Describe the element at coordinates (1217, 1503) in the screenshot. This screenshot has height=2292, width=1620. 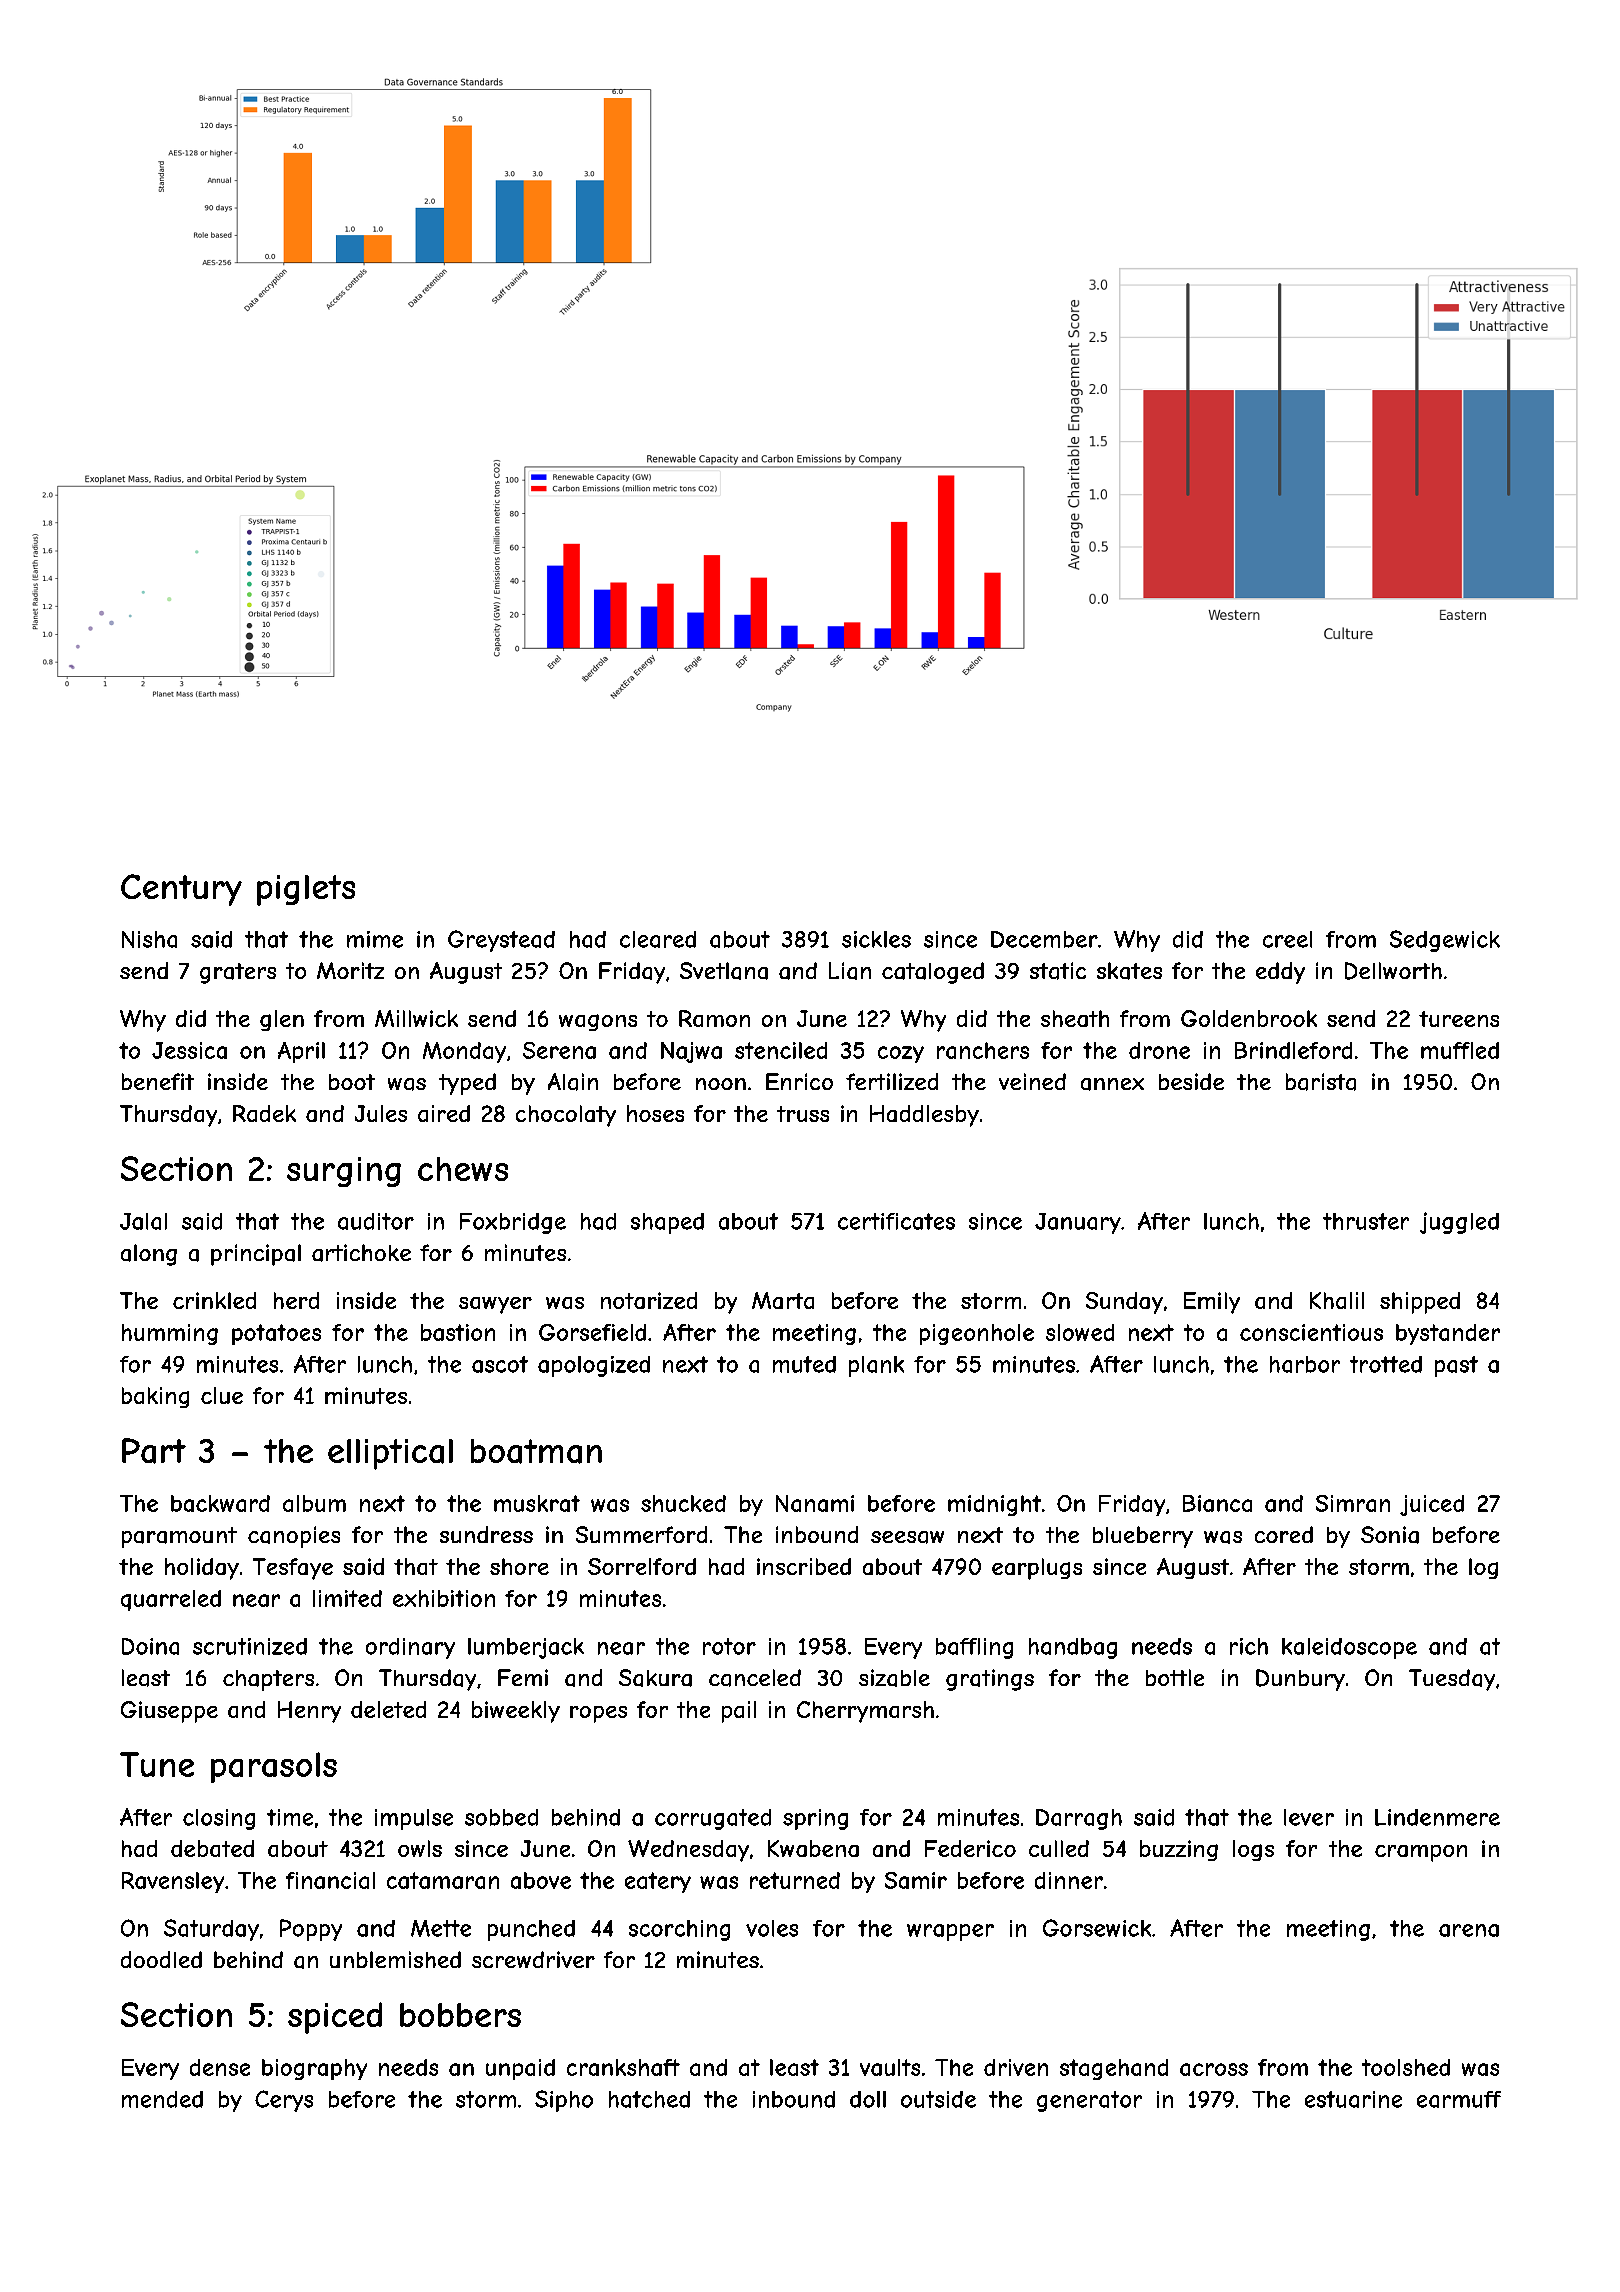
I see `Bianca` at that location.
